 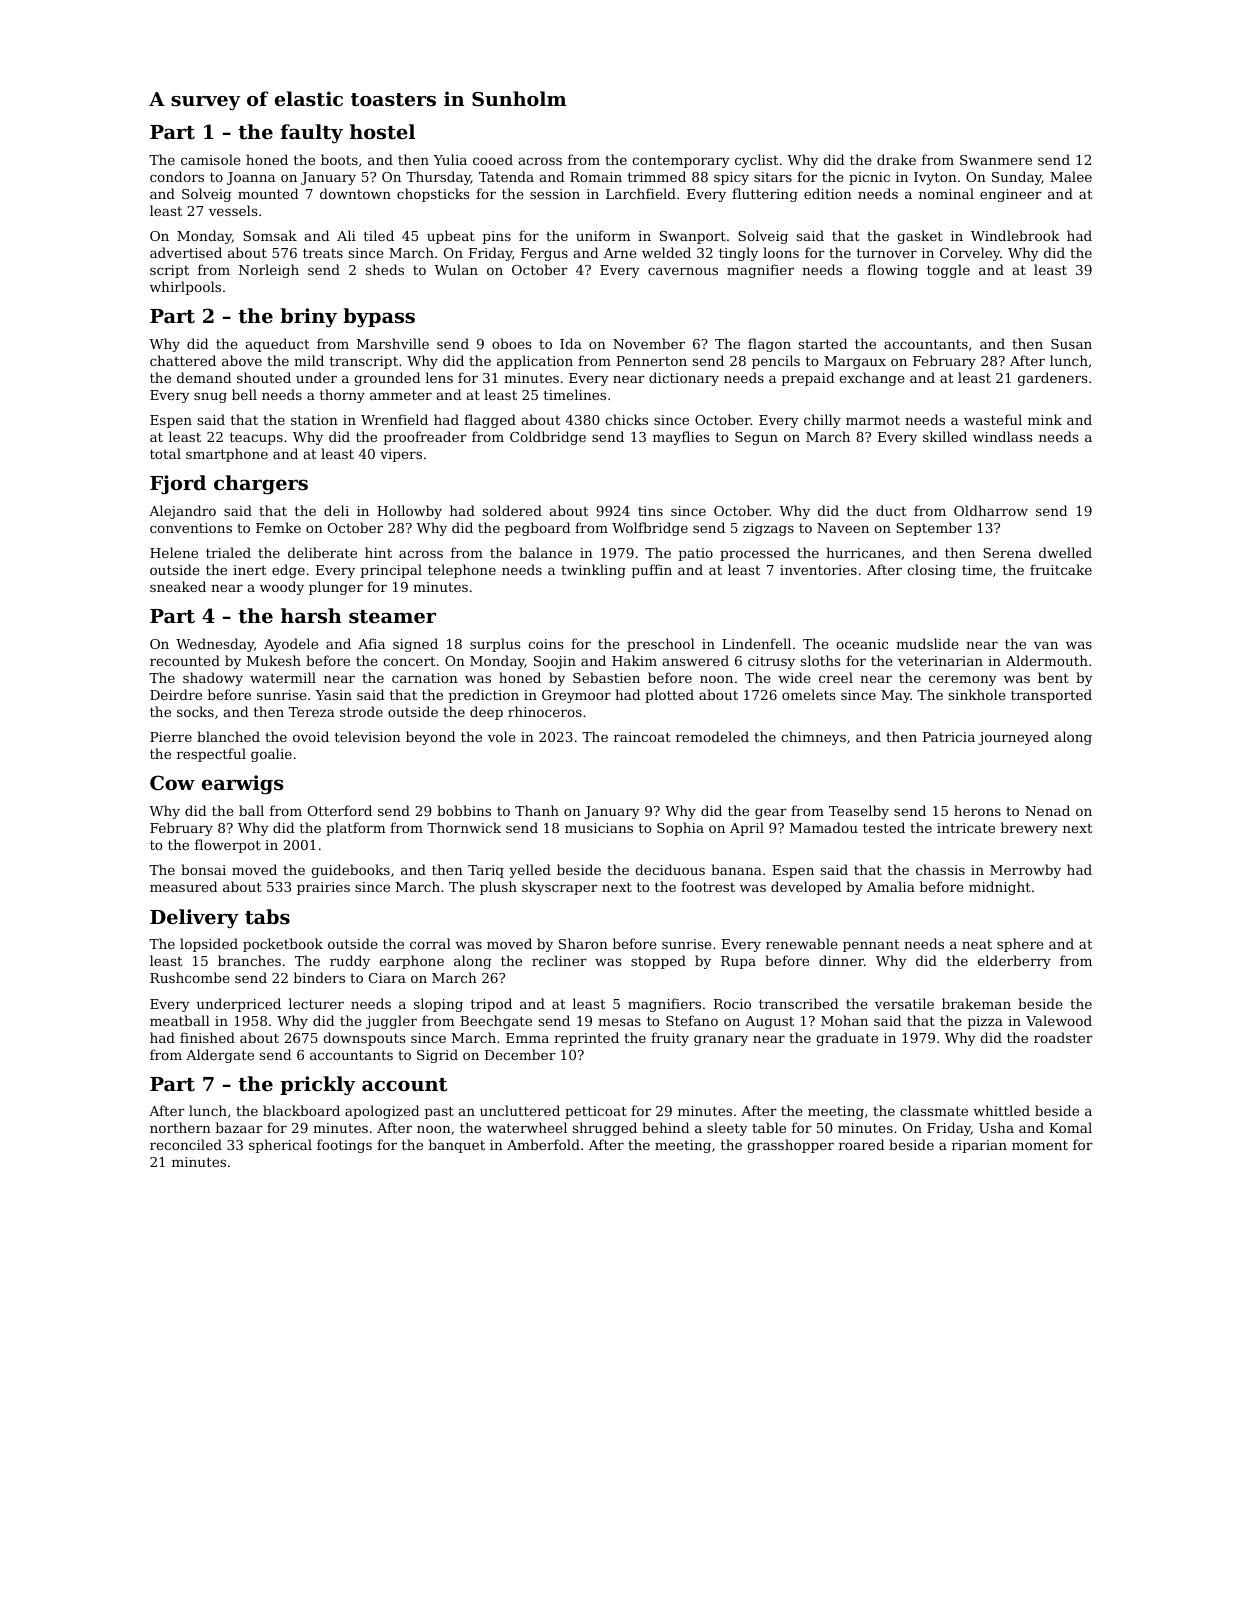 I want to click on respectful, so click(x=211, y=755).
